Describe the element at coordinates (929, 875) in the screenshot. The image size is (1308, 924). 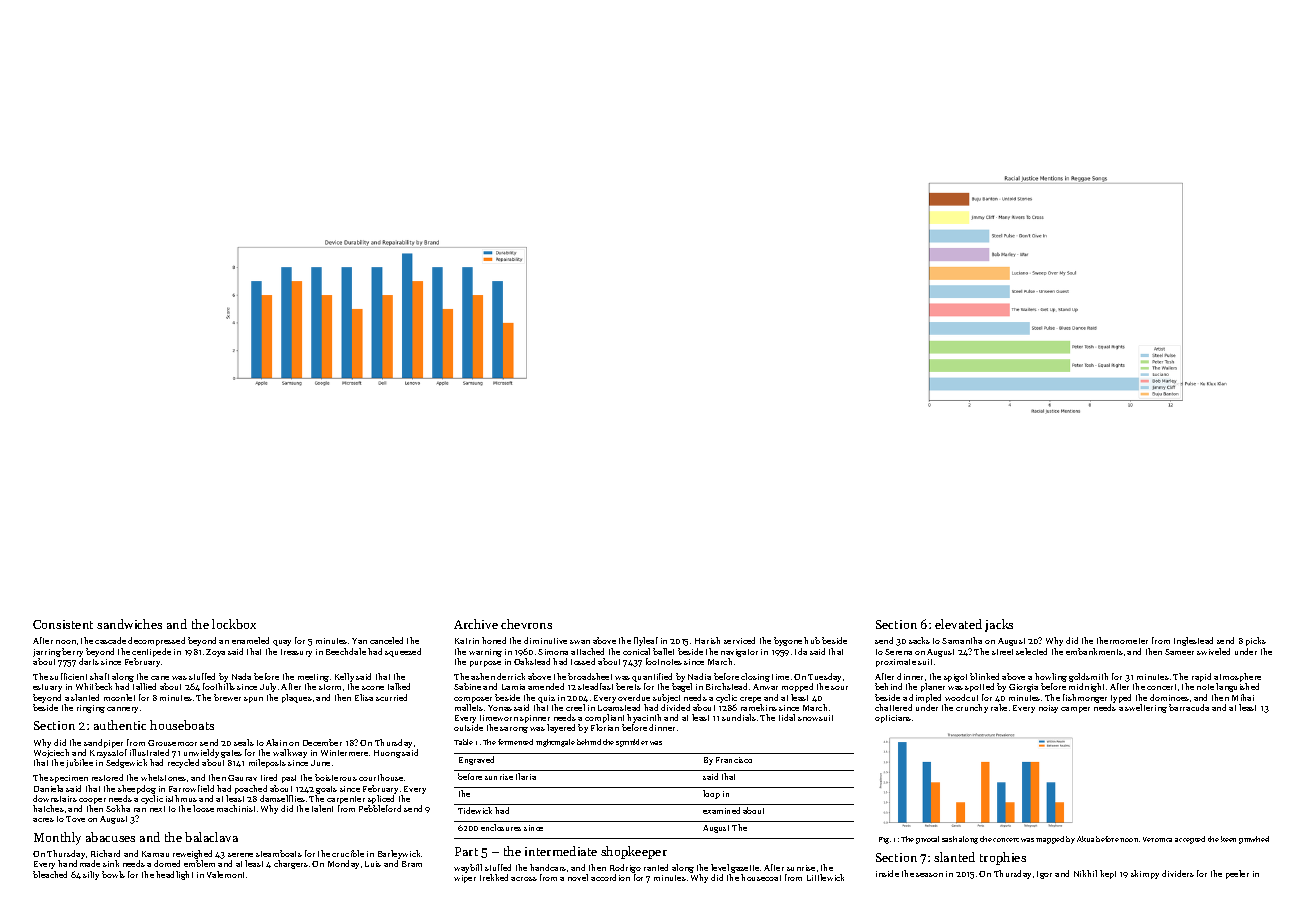
I see `season` at that location.
